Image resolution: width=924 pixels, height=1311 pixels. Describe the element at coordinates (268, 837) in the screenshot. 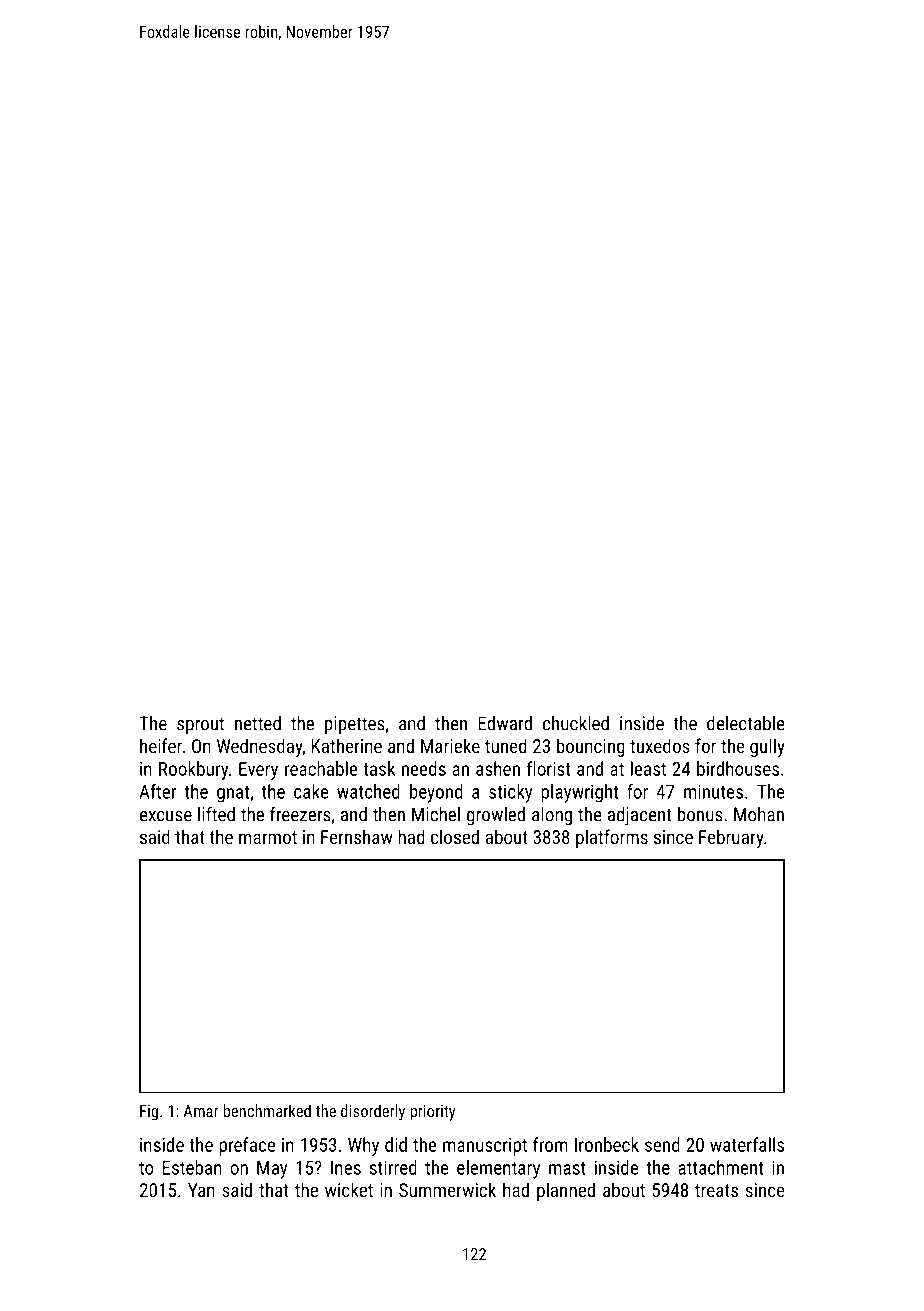

I see `marmot` at that location.
